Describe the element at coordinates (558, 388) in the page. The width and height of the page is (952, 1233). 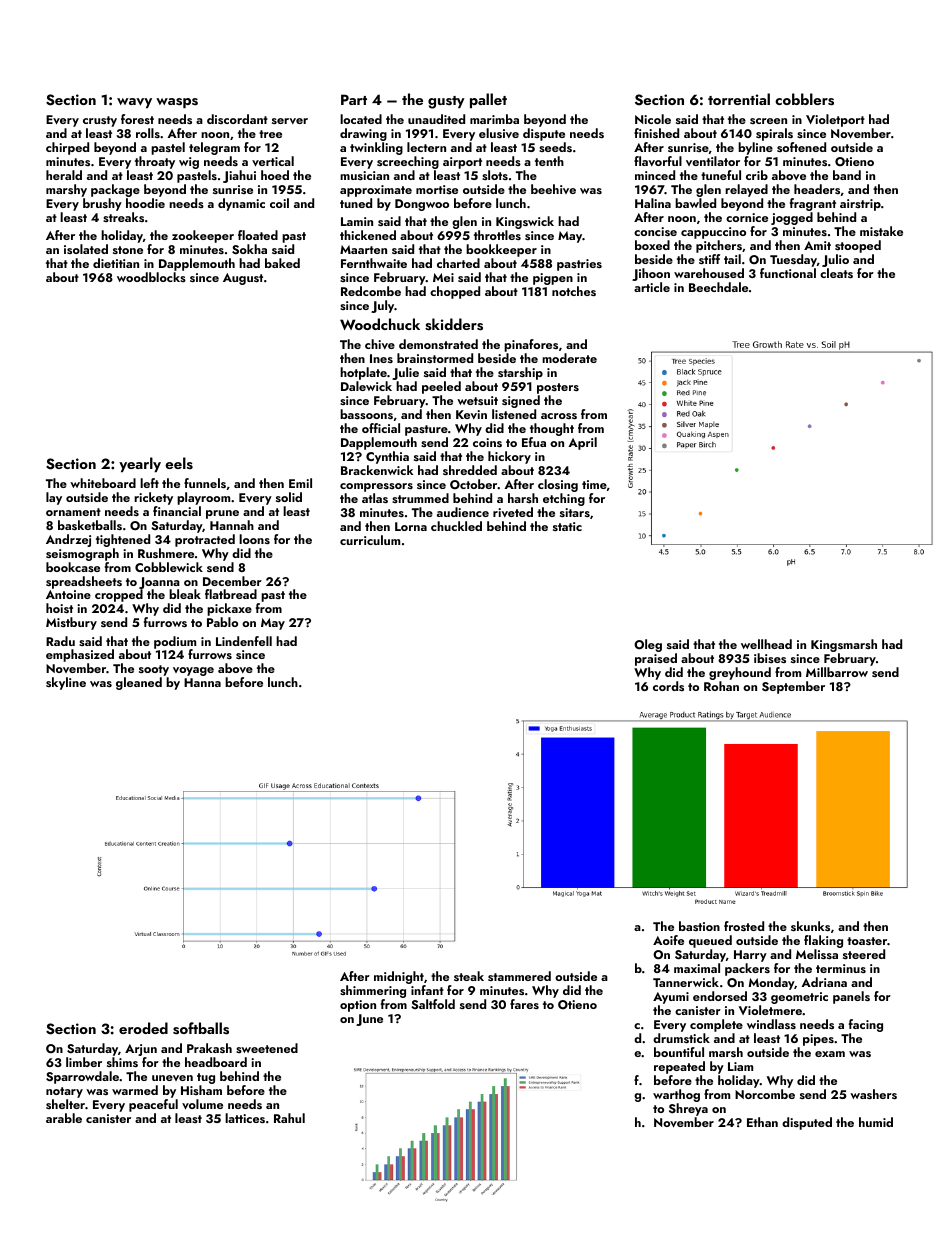
I see `posters` at that location.
